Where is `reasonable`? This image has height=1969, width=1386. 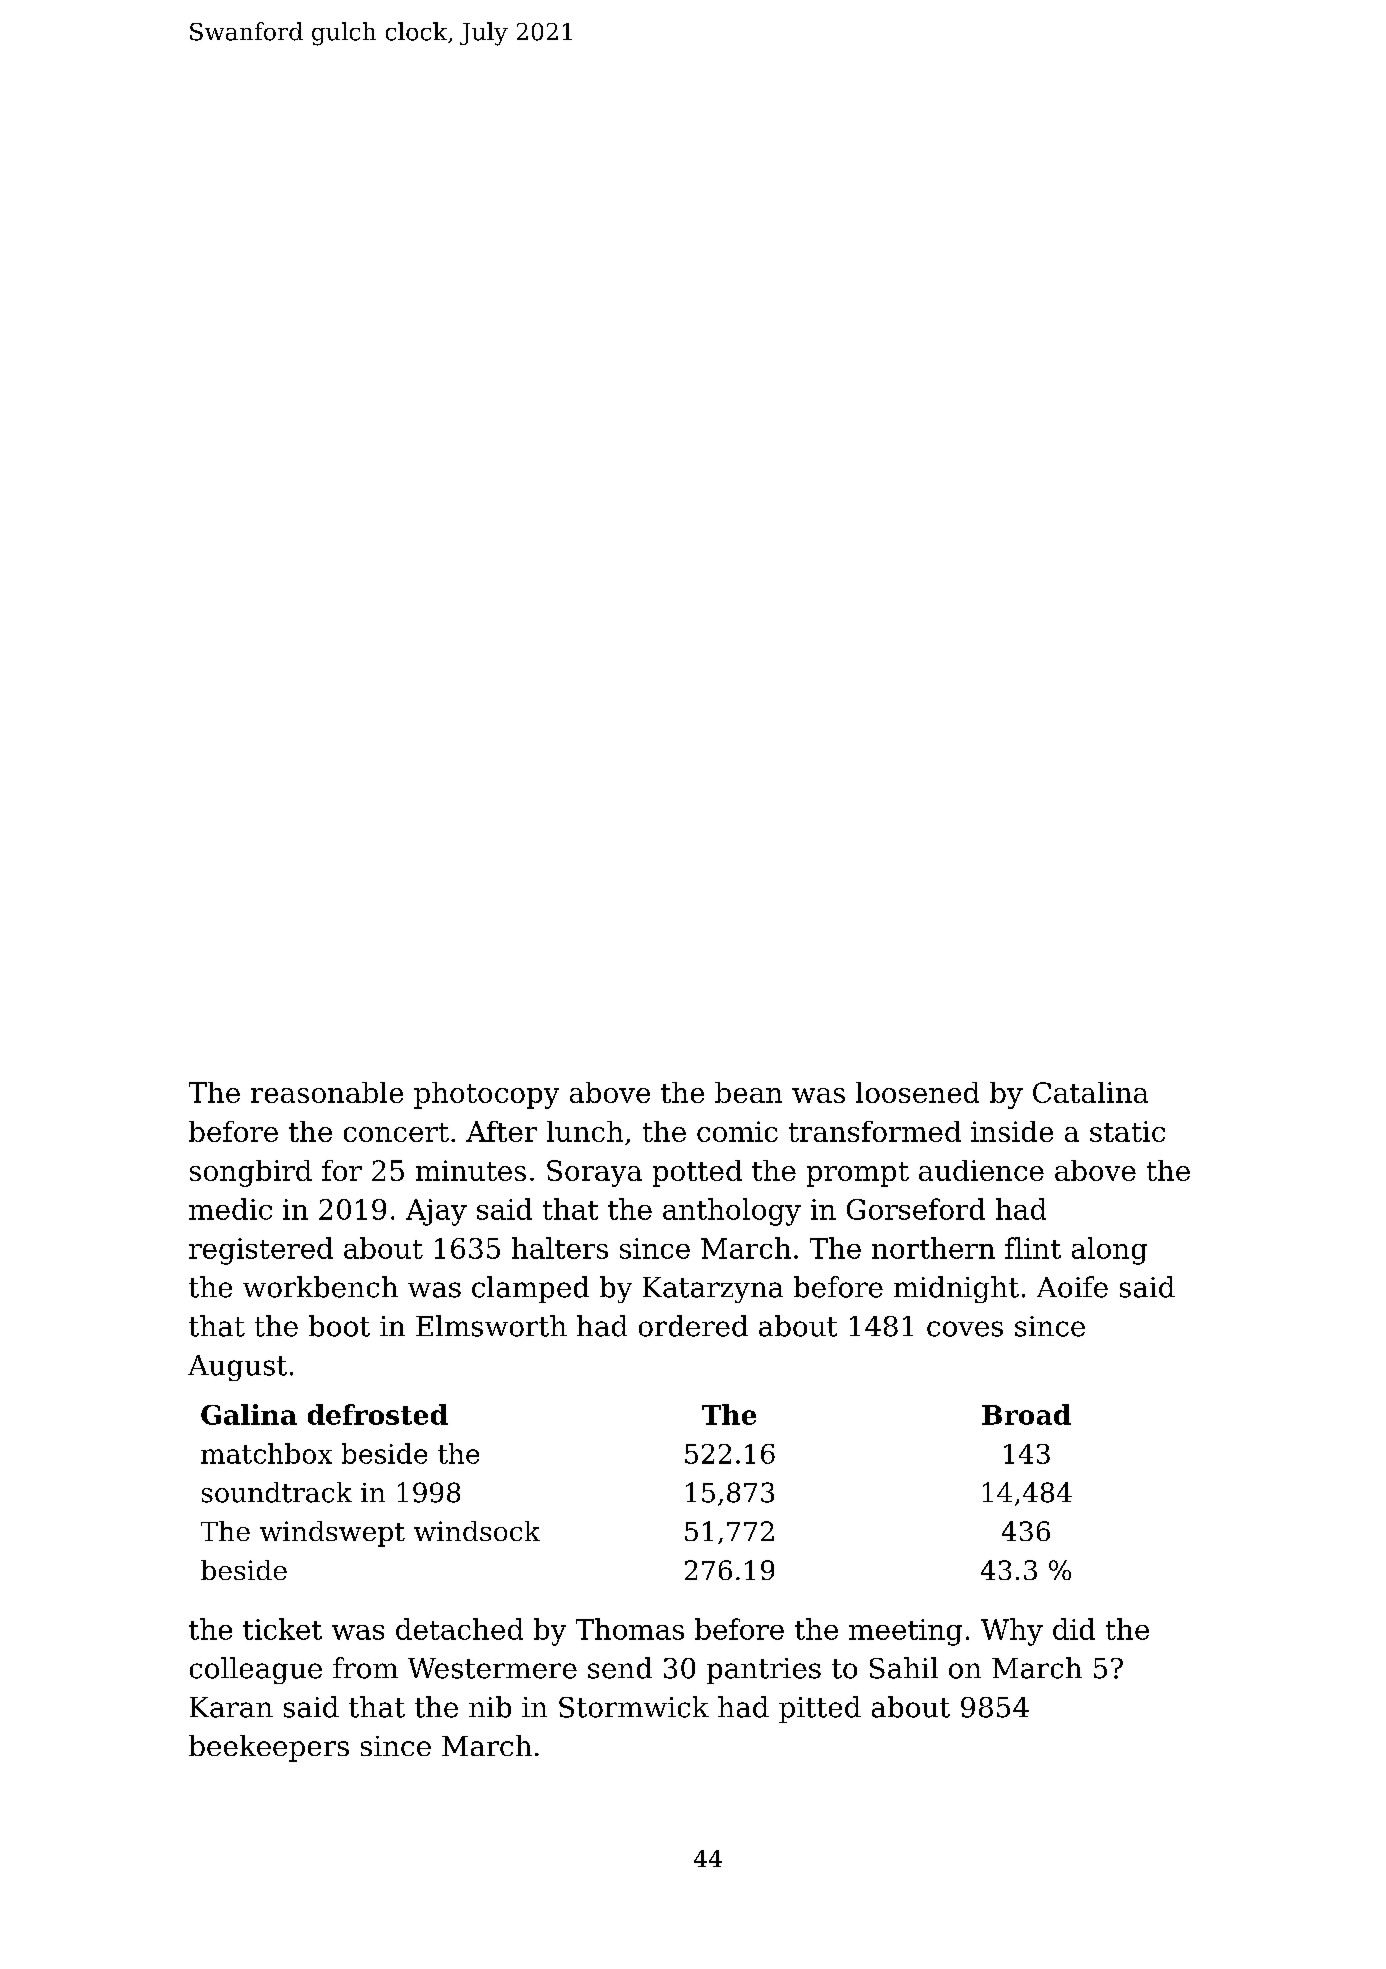
reasonable is located at coordinates (327, 1092).
